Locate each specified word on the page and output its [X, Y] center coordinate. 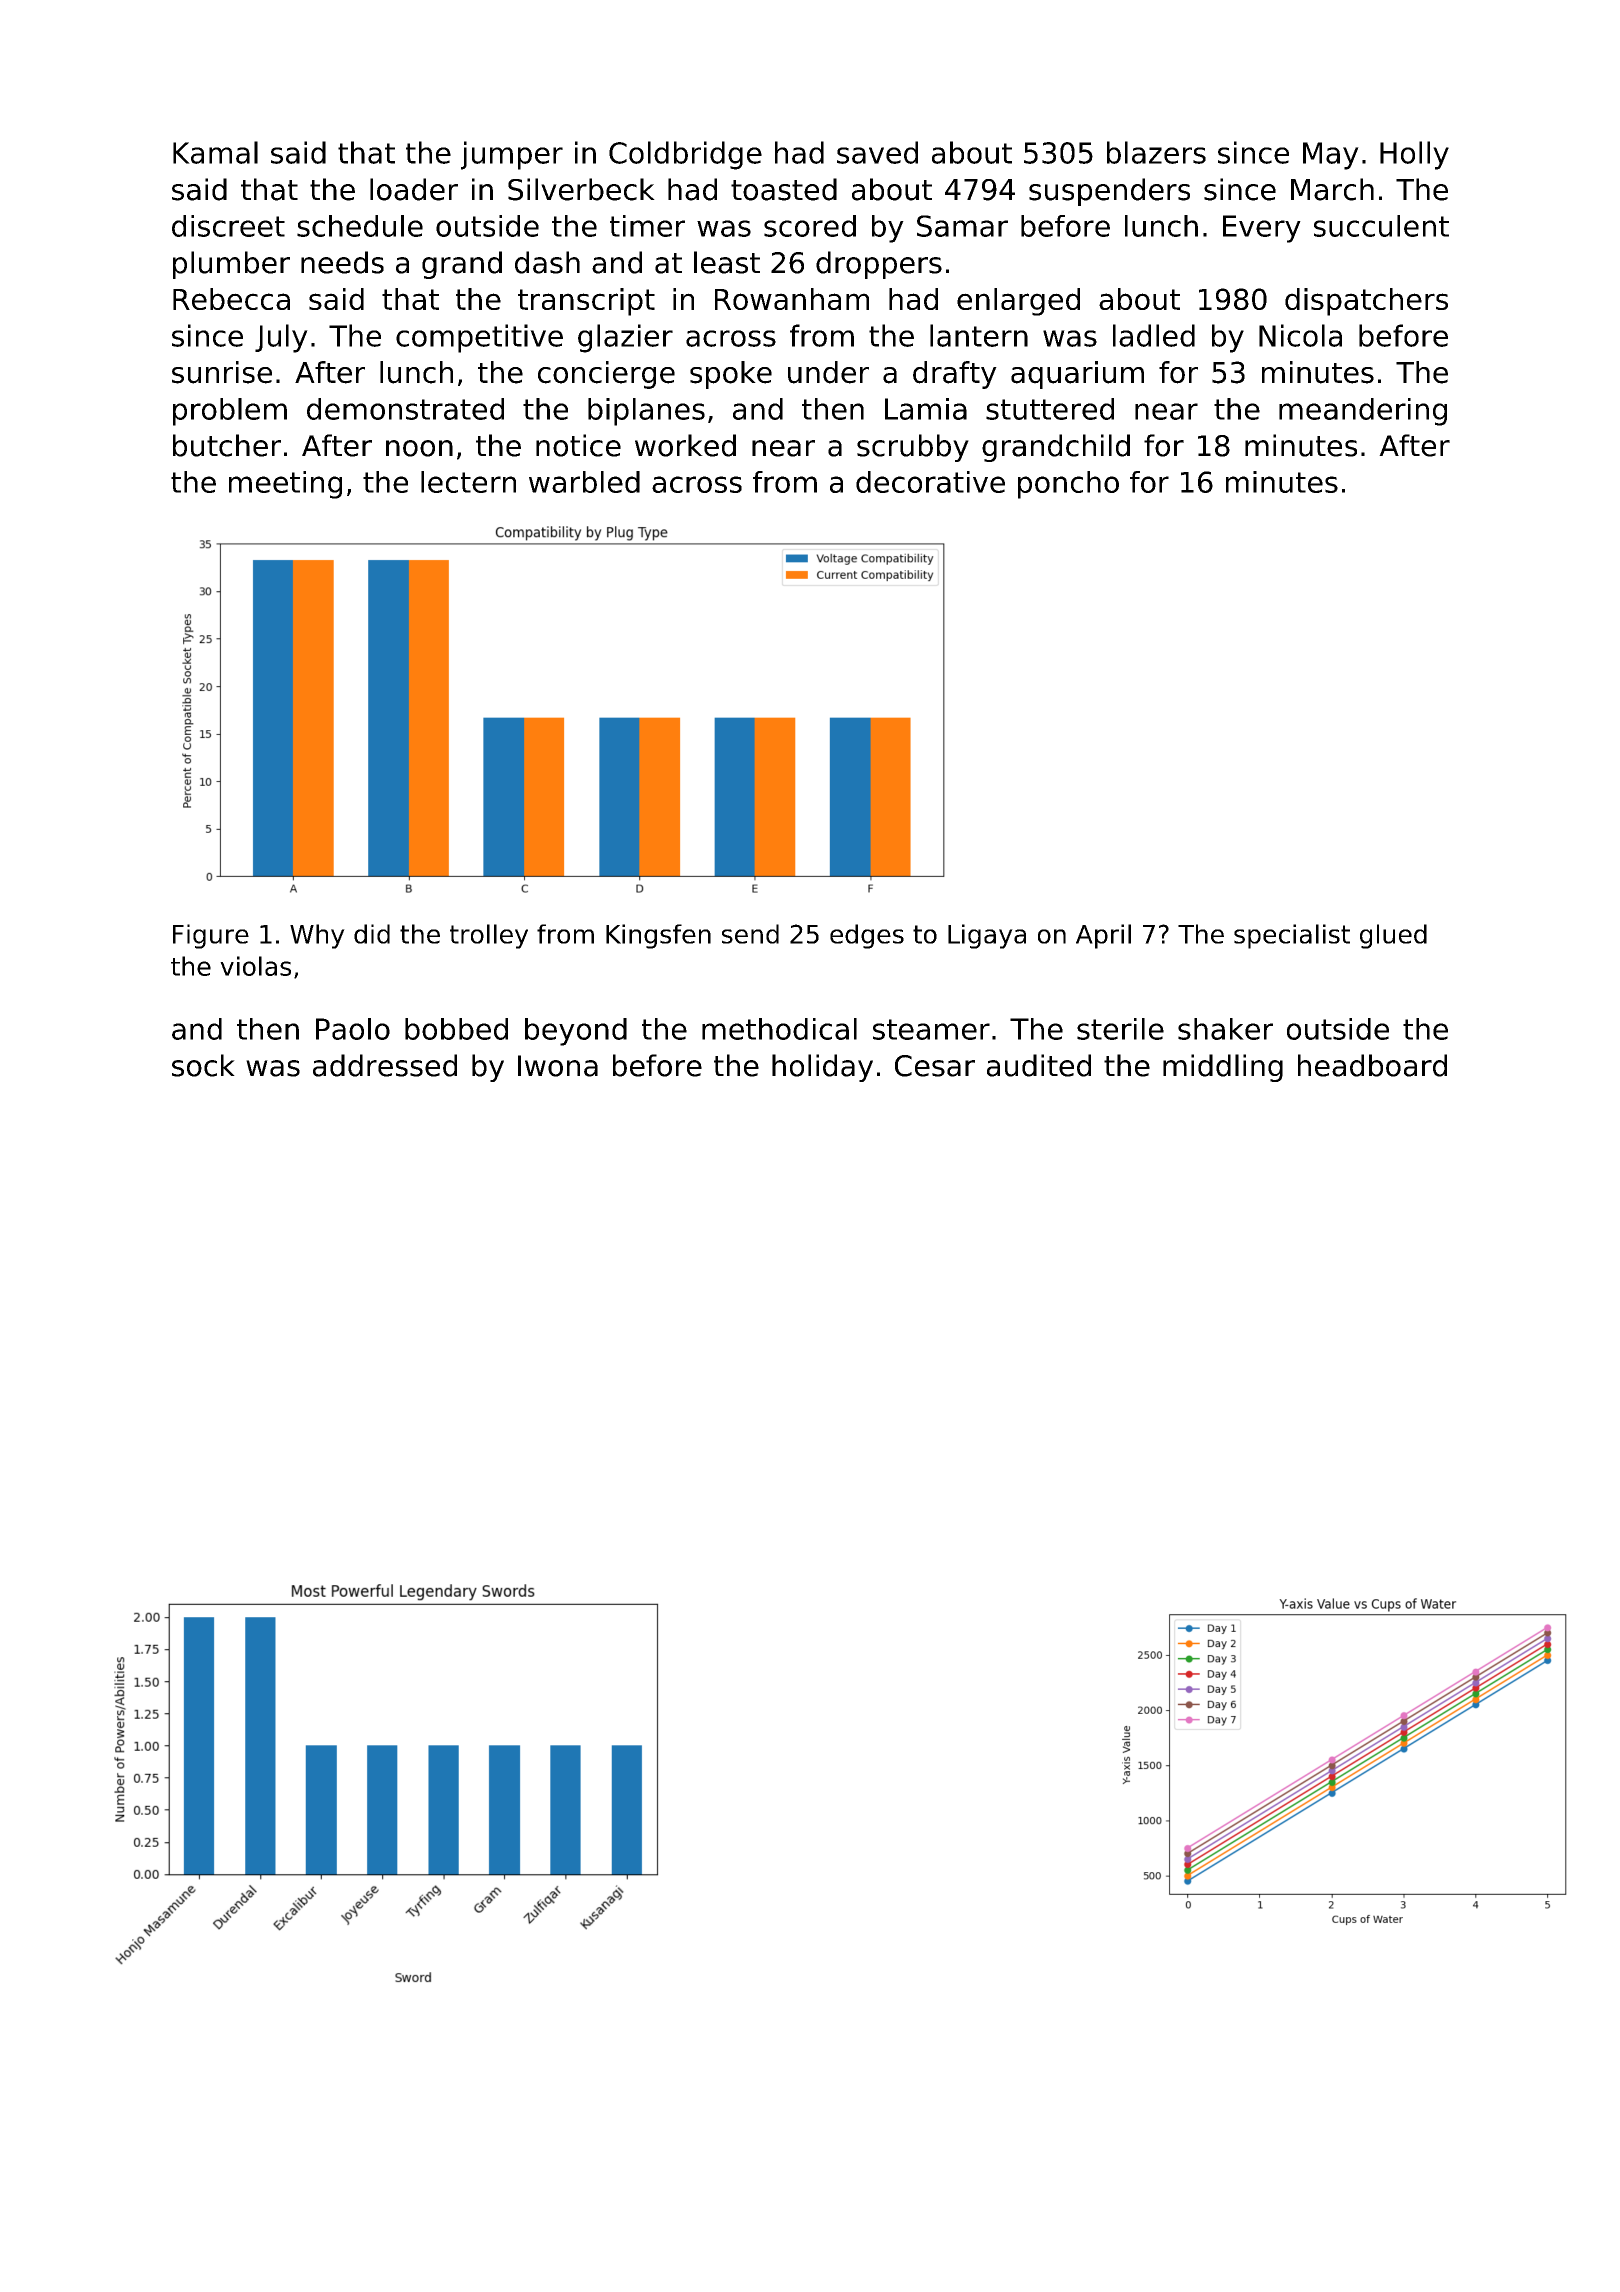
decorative [930, 482]
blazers [1156, 152]
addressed [385, 1065]
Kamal [215, 152]
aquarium [1077, 375]
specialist [1292, 936]
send [750, 934]
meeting [285, 485]
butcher [227, 445]
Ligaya [987, 936]
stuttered [1050, 409]
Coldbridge [685, 155]
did [372, 934]
